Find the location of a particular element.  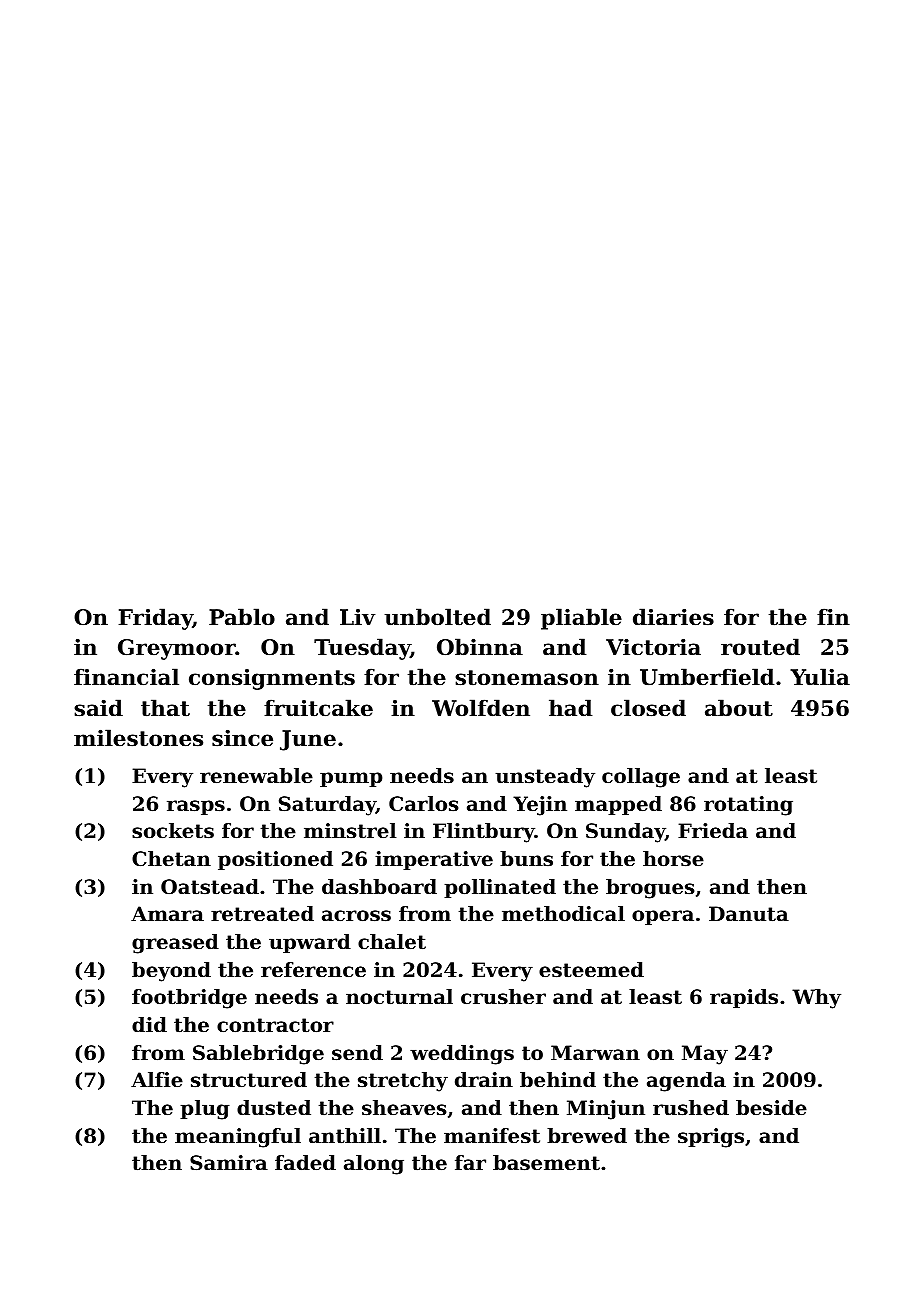

Friday is located at coordinates (155, 619).
